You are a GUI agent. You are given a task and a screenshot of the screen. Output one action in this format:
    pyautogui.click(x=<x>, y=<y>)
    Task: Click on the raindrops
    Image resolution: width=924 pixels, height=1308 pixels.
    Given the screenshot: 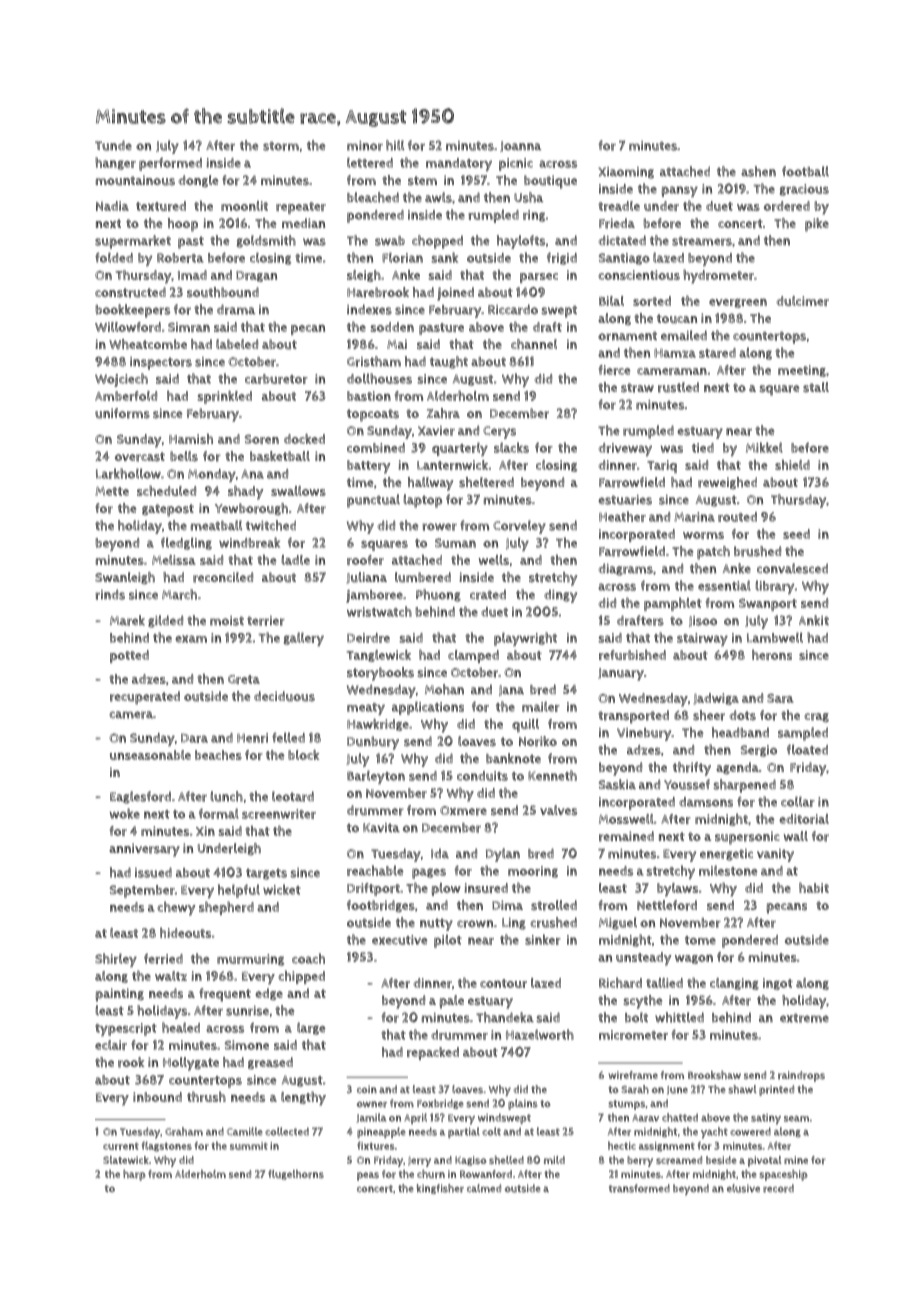 What is the action you would take?
    pyautogui.click(x=801, y=1076)
